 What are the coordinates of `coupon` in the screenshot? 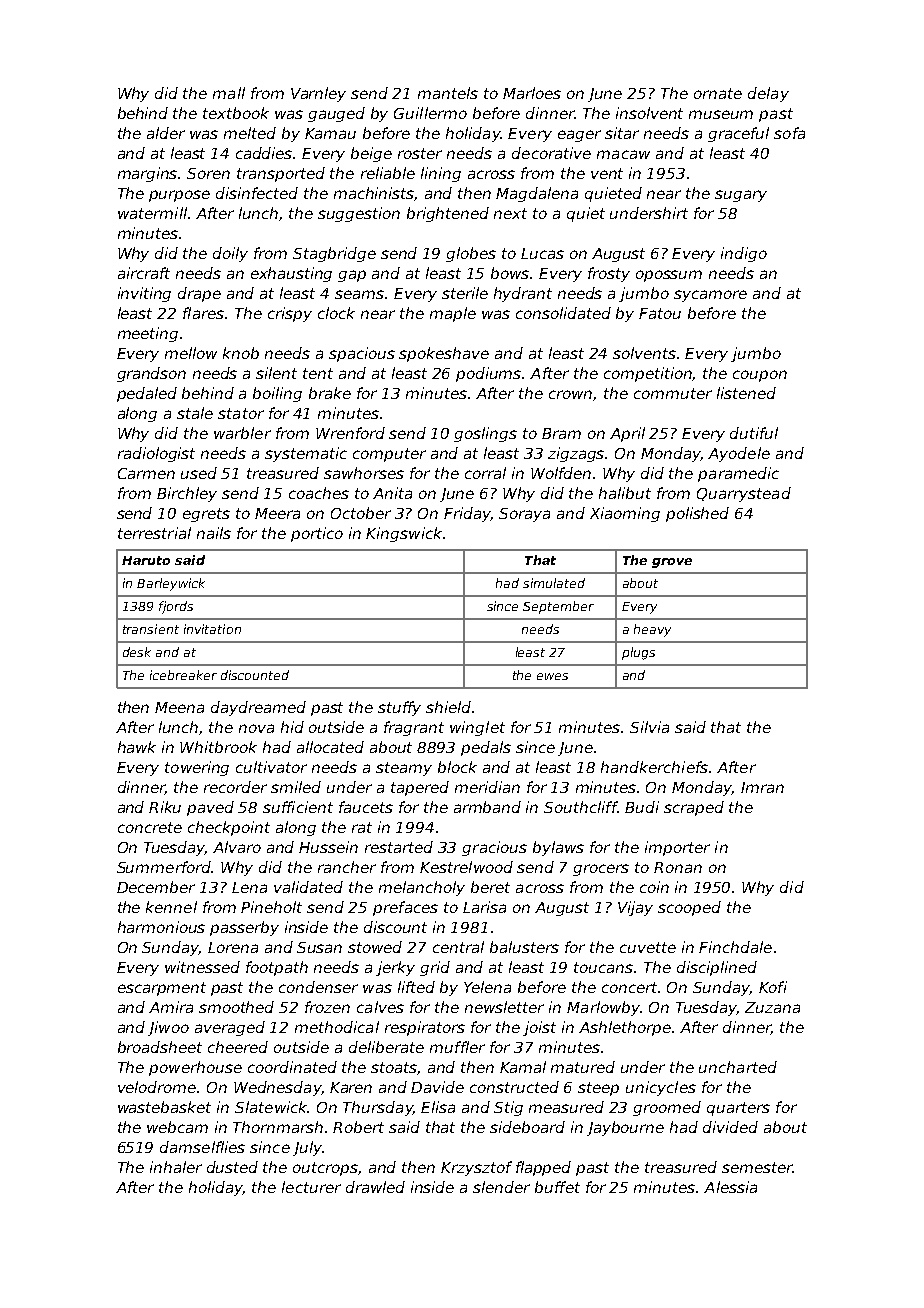 It's located at (760, 376).
